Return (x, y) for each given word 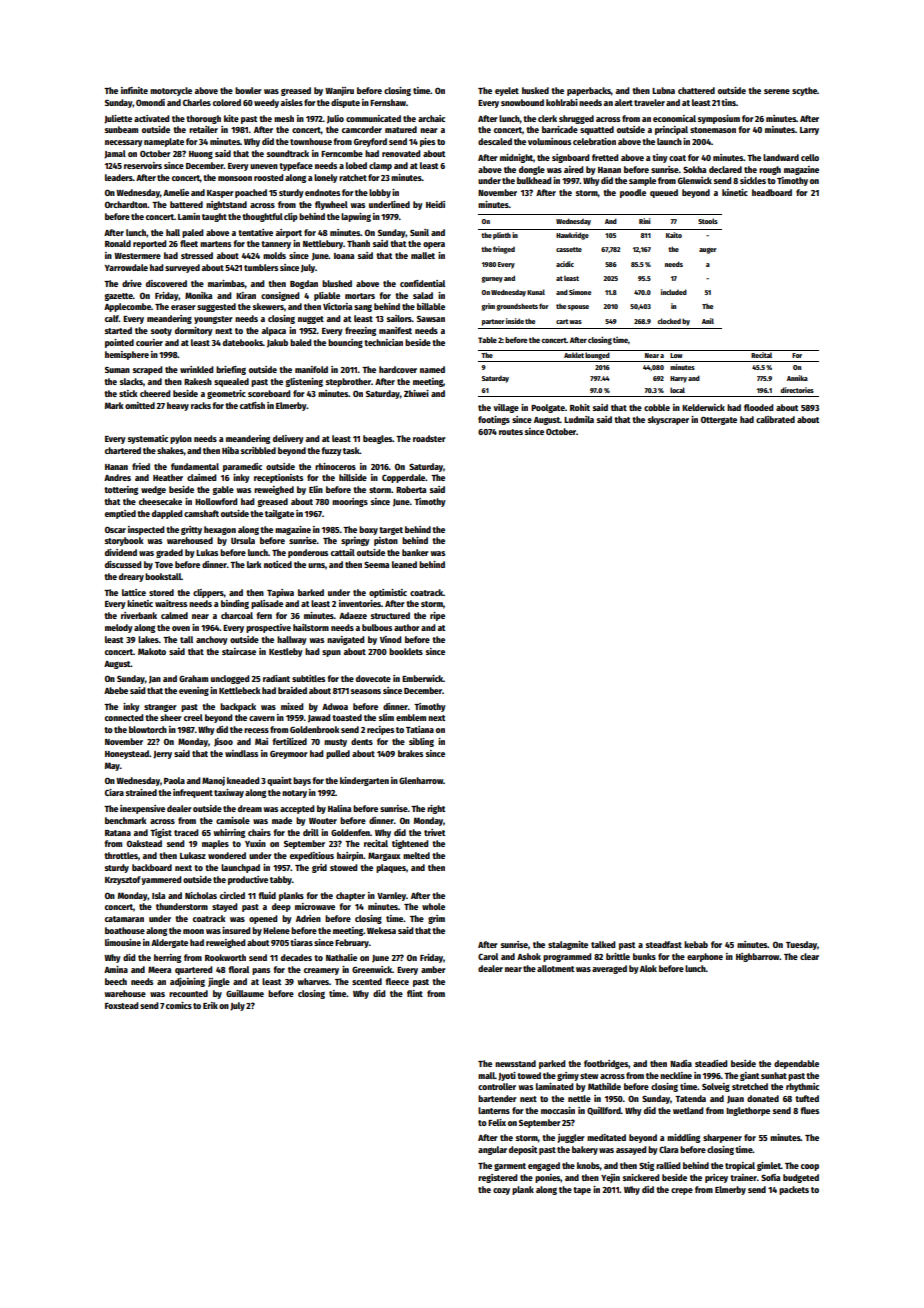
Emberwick (422, 678)
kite (231, 118)
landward (781, 157)
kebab (696, 944)
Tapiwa (280, 593)
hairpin (350, 856)
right (436, 809)
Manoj (213, 781)
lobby (380, 193)
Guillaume (245, 993)
